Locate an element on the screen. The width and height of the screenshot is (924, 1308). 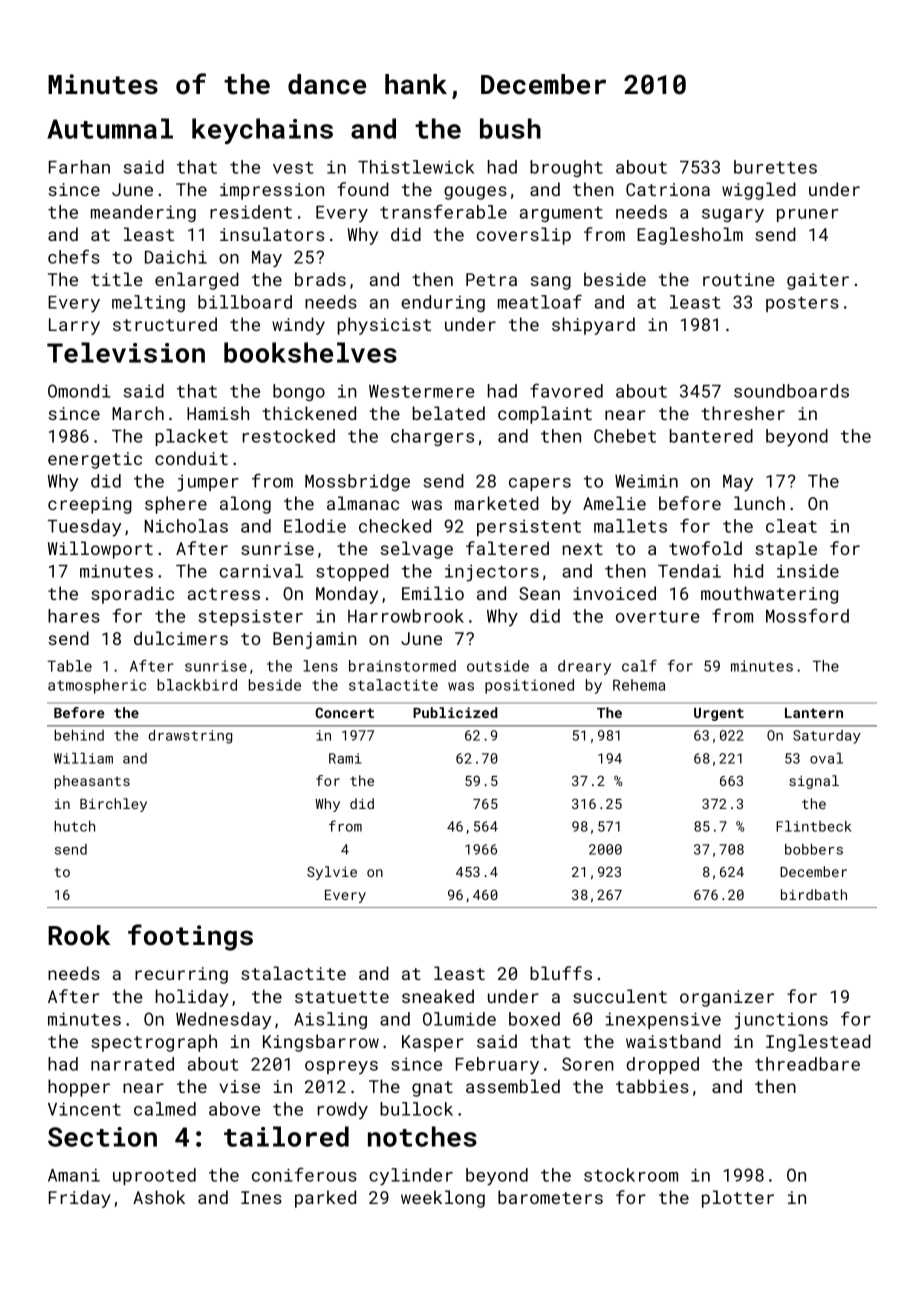
Autumnal is located at coordinates (110, 128).
